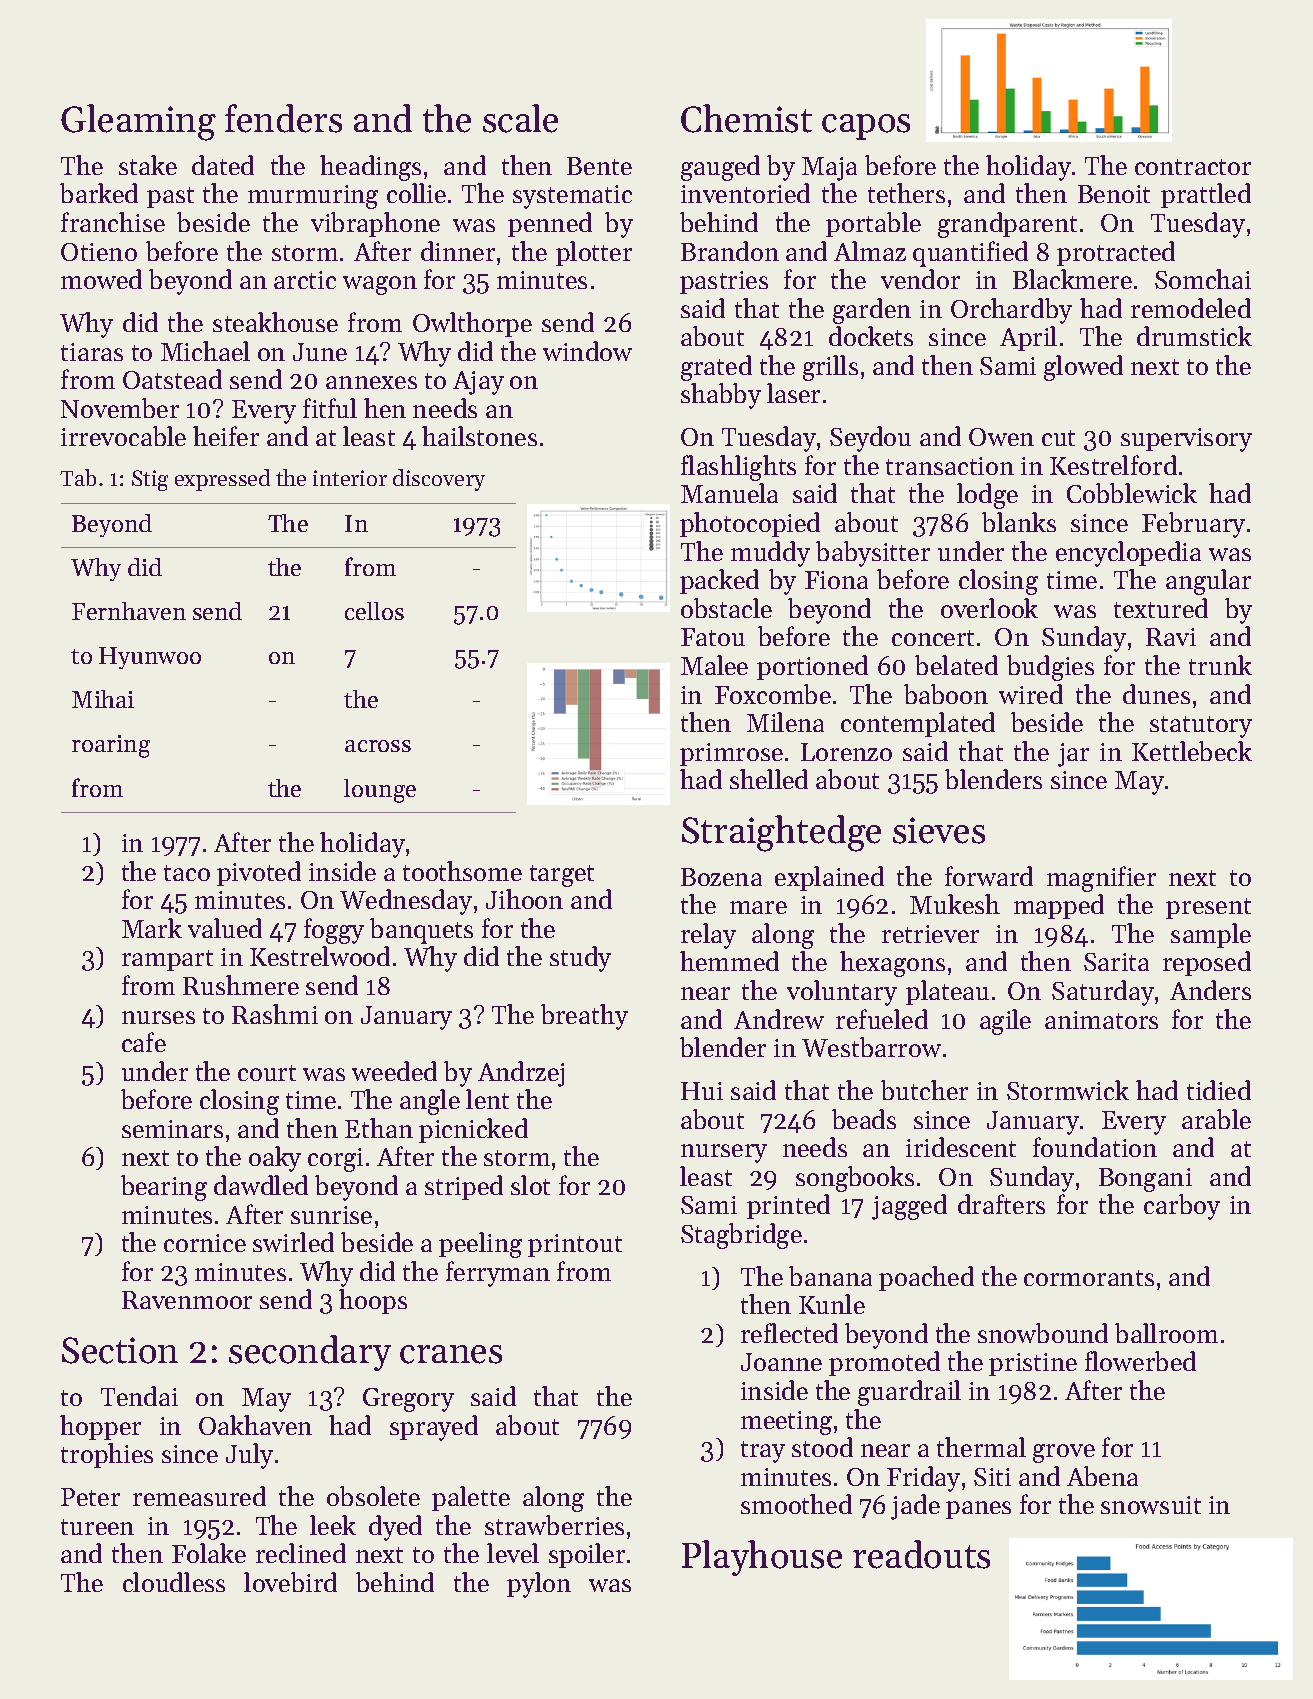 The height and width of the image is (1699, 1313). I want to click on Playhouse, so click(762, 1558).
